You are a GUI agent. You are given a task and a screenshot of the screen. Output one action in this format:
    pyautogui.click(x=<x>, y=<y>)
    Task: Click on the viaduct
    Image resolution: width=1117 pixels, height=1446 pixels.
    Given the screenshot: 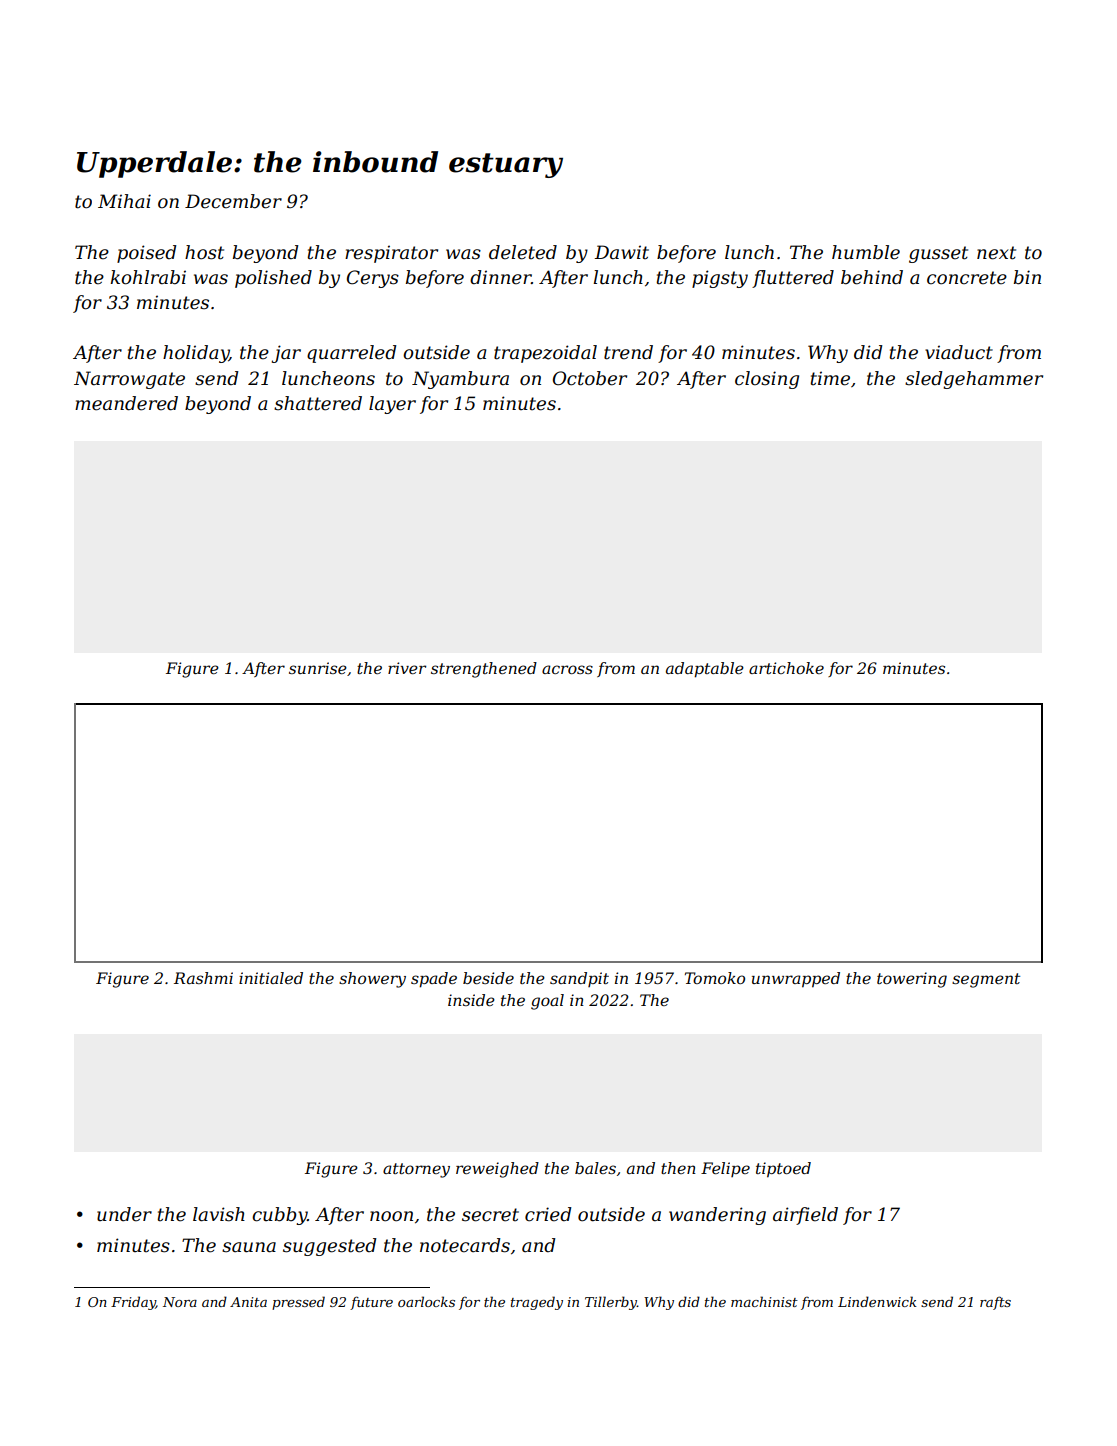 What is the action you would take?
    pyautogui.click(x=959, y=352)
